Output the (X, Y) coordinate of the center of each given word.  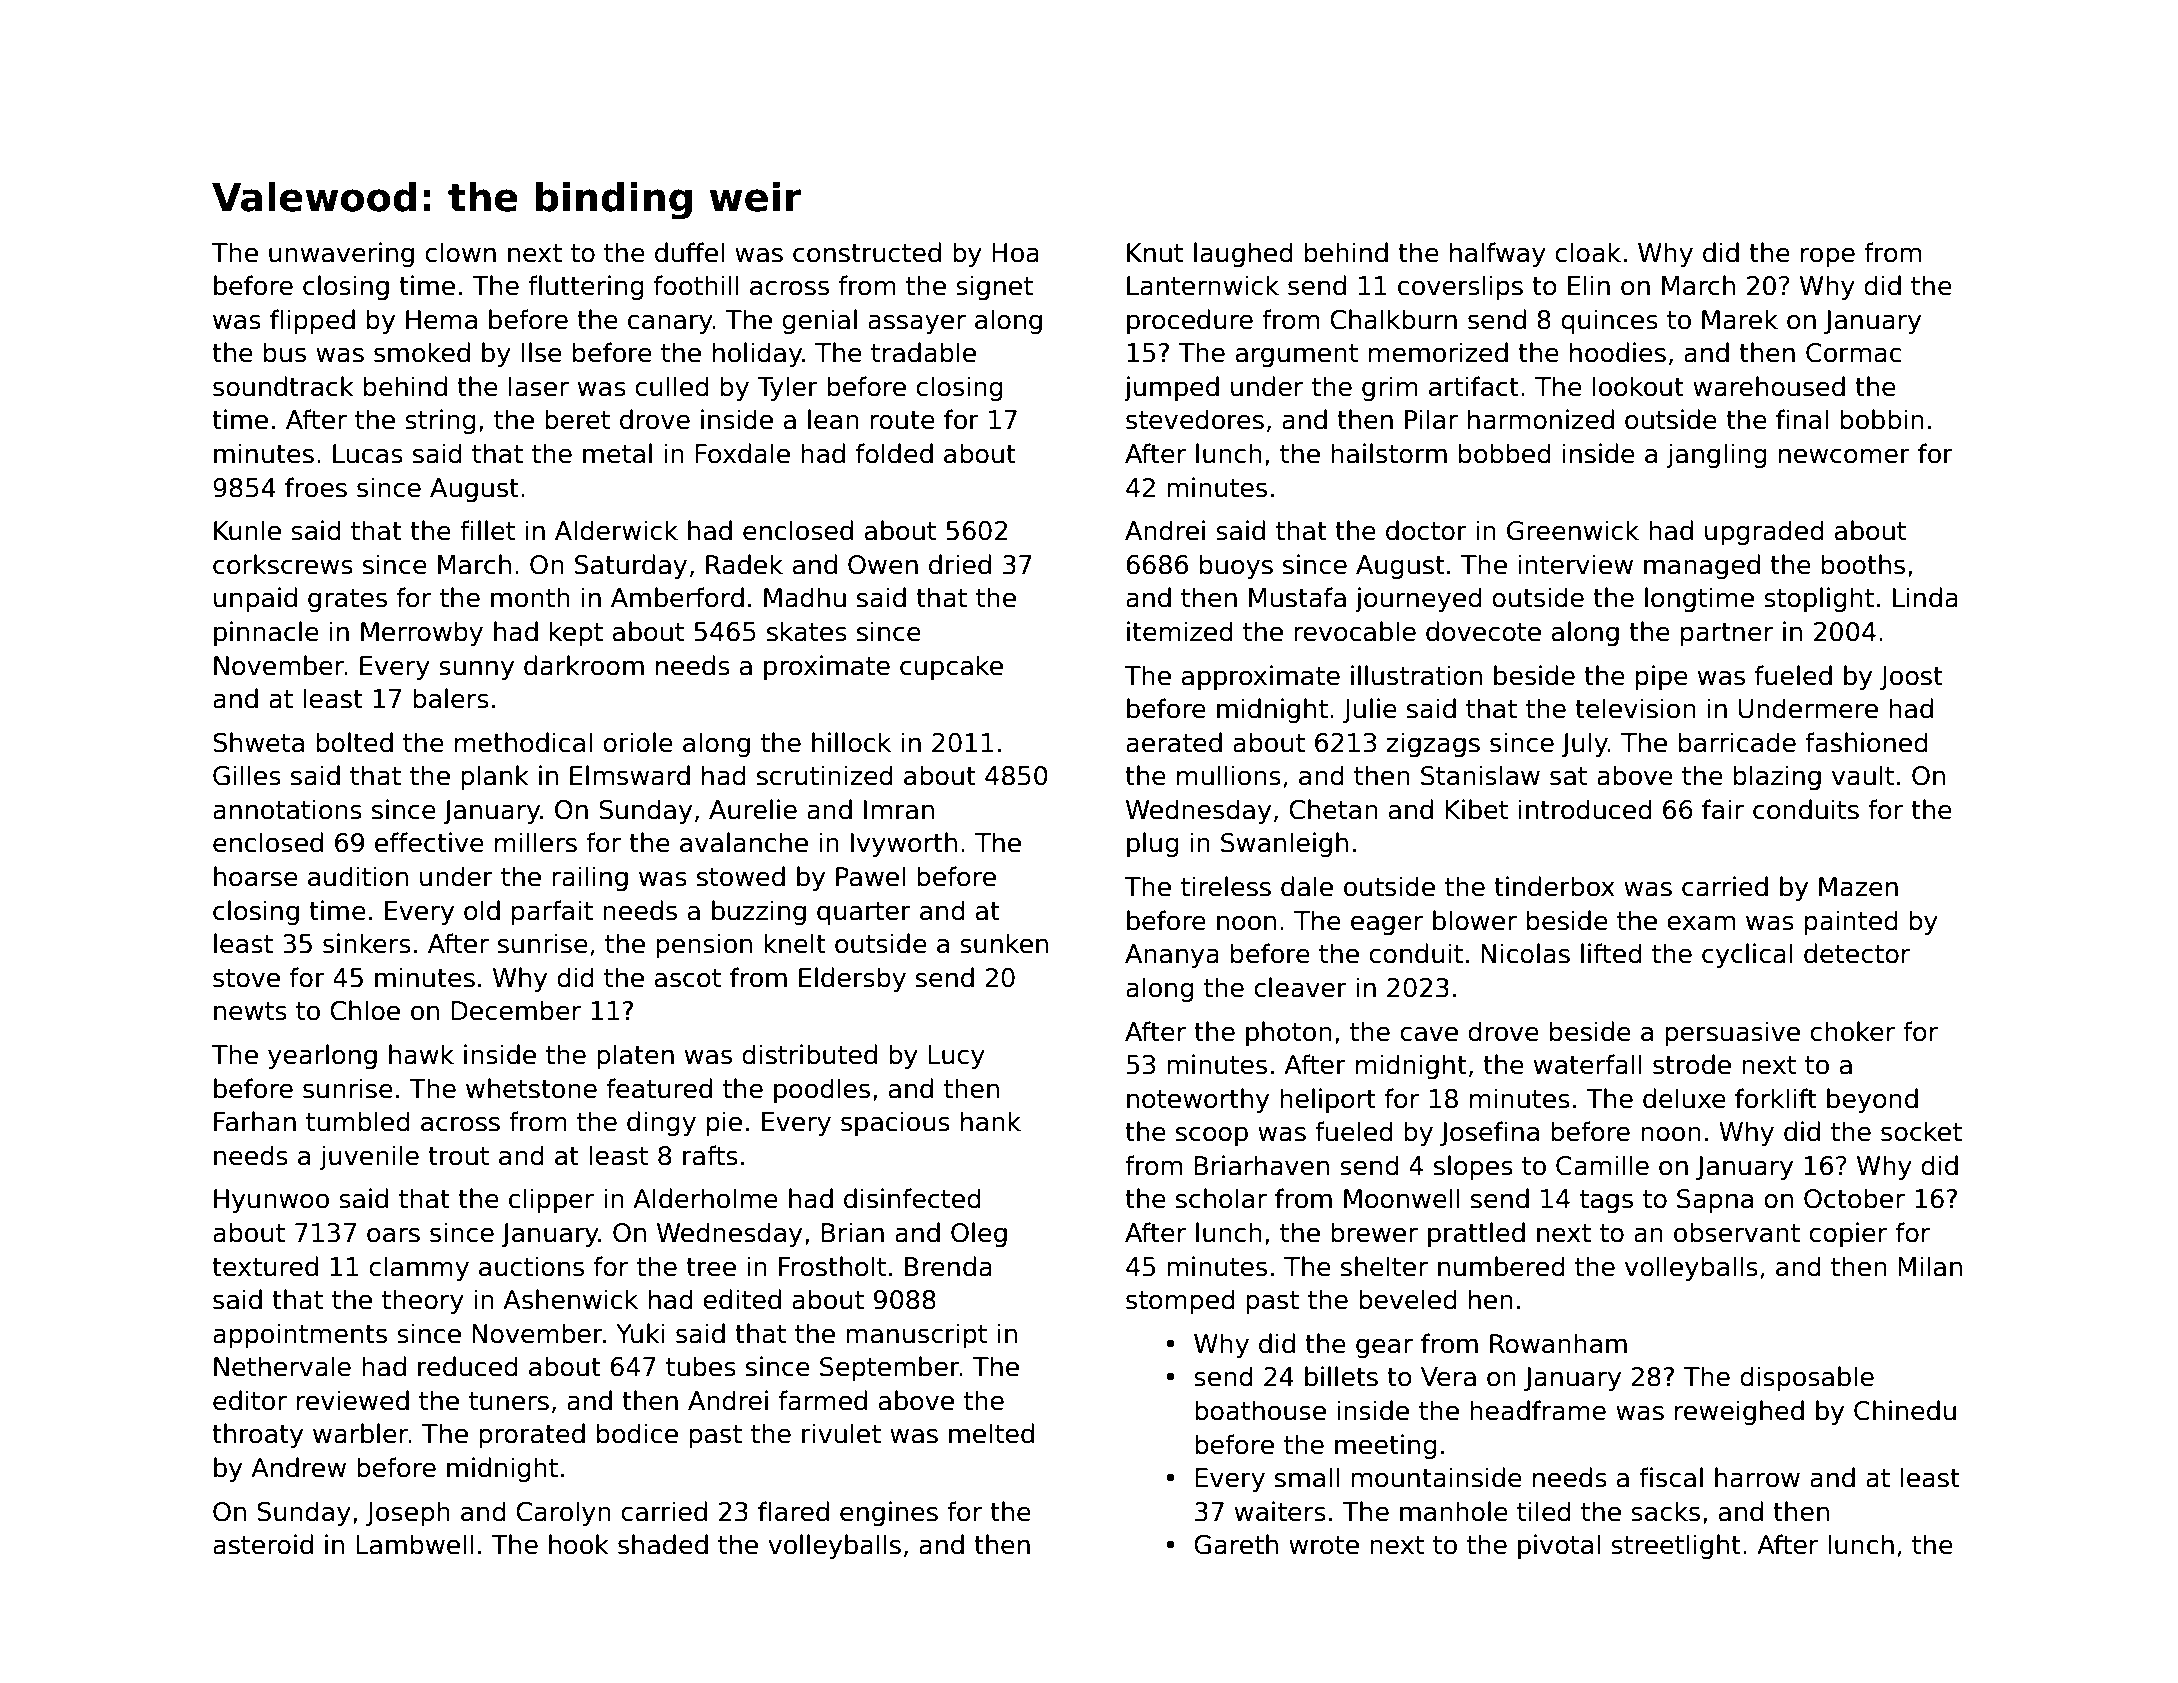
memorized (1438, 352)
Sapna (1715, 1201)
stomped (1180, 1301)
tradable (923, 352)
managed (1702, 566)
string (440, 421)
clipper (551, 1200)
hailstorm (1389, 453)
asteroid (263, 1544)
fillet (487, 530)
